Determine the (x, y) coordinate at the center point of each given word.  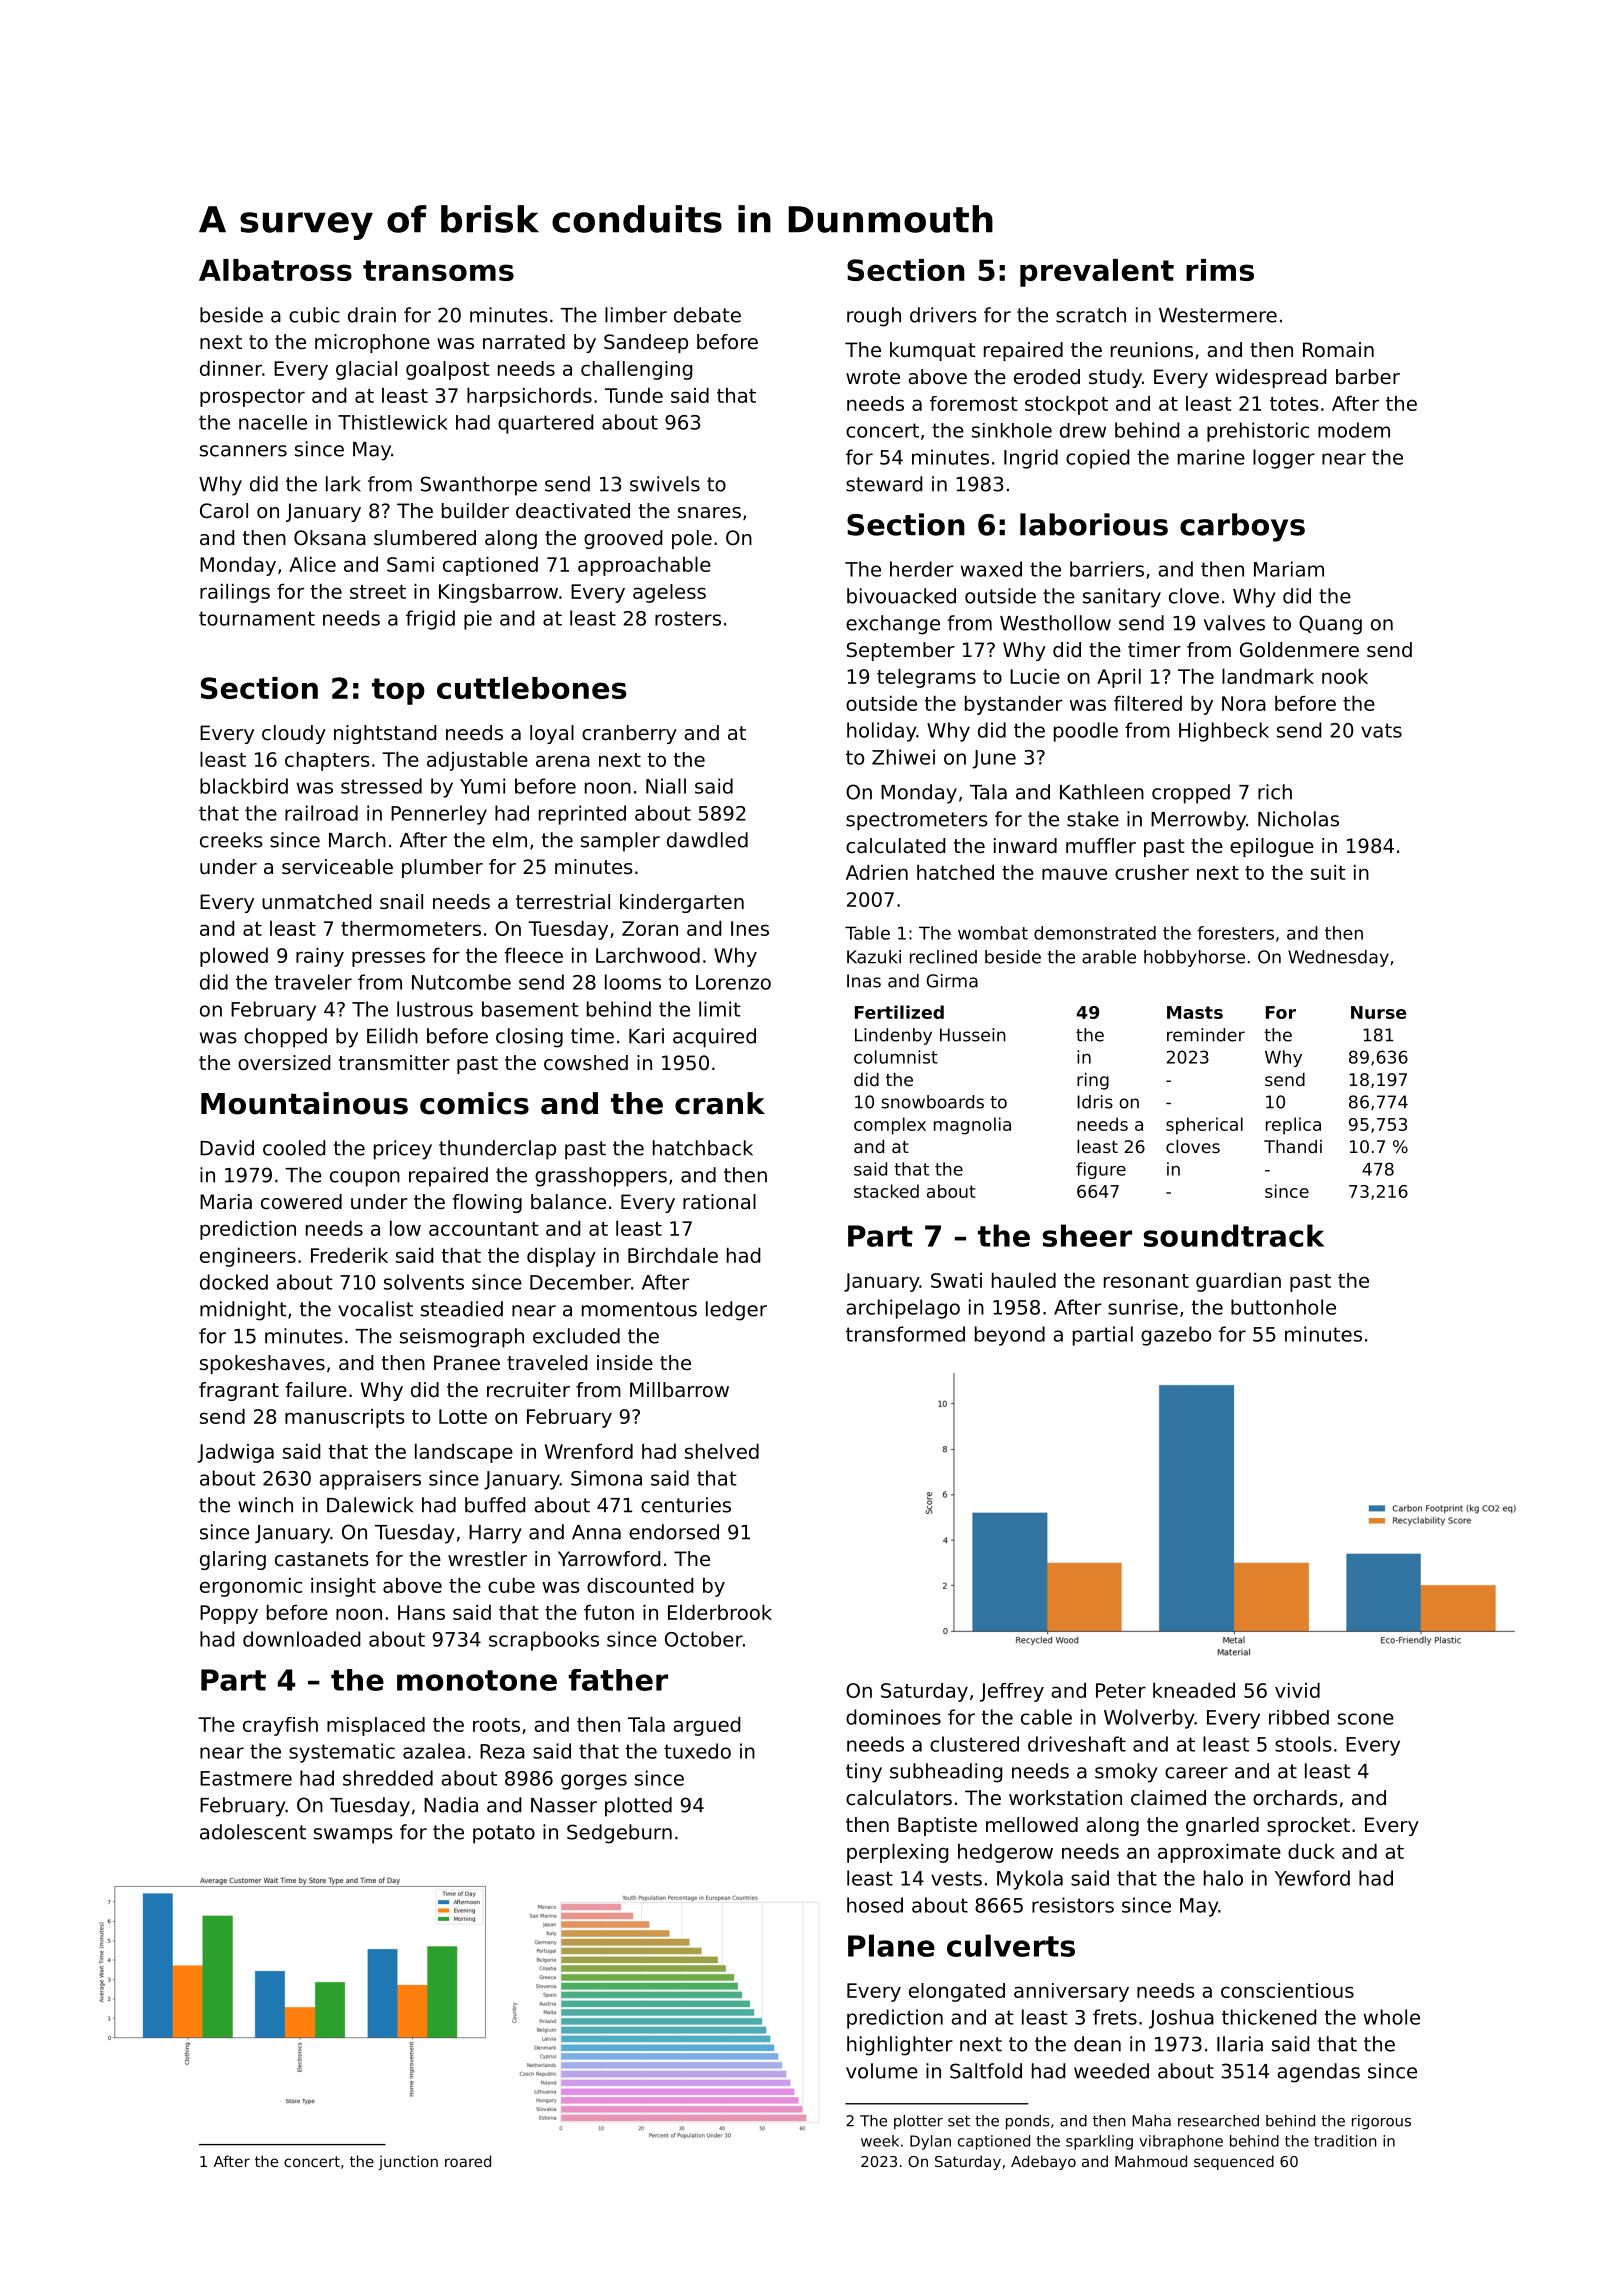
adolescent (253, 1832)
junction (408, 2162)
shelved (722, 1451)
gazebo (1176, 1336)
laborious (1094, 524)
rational (719, 1202)
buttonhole (1283, 1307)
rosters (688, 618)
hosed (875, 1905)
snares (709, 513)
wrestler (487, 1559)
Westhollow (1055, 623)
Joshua (1181, 2019)
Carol (224, 511)
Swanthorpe (479, 486)
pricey (403, 1150)
